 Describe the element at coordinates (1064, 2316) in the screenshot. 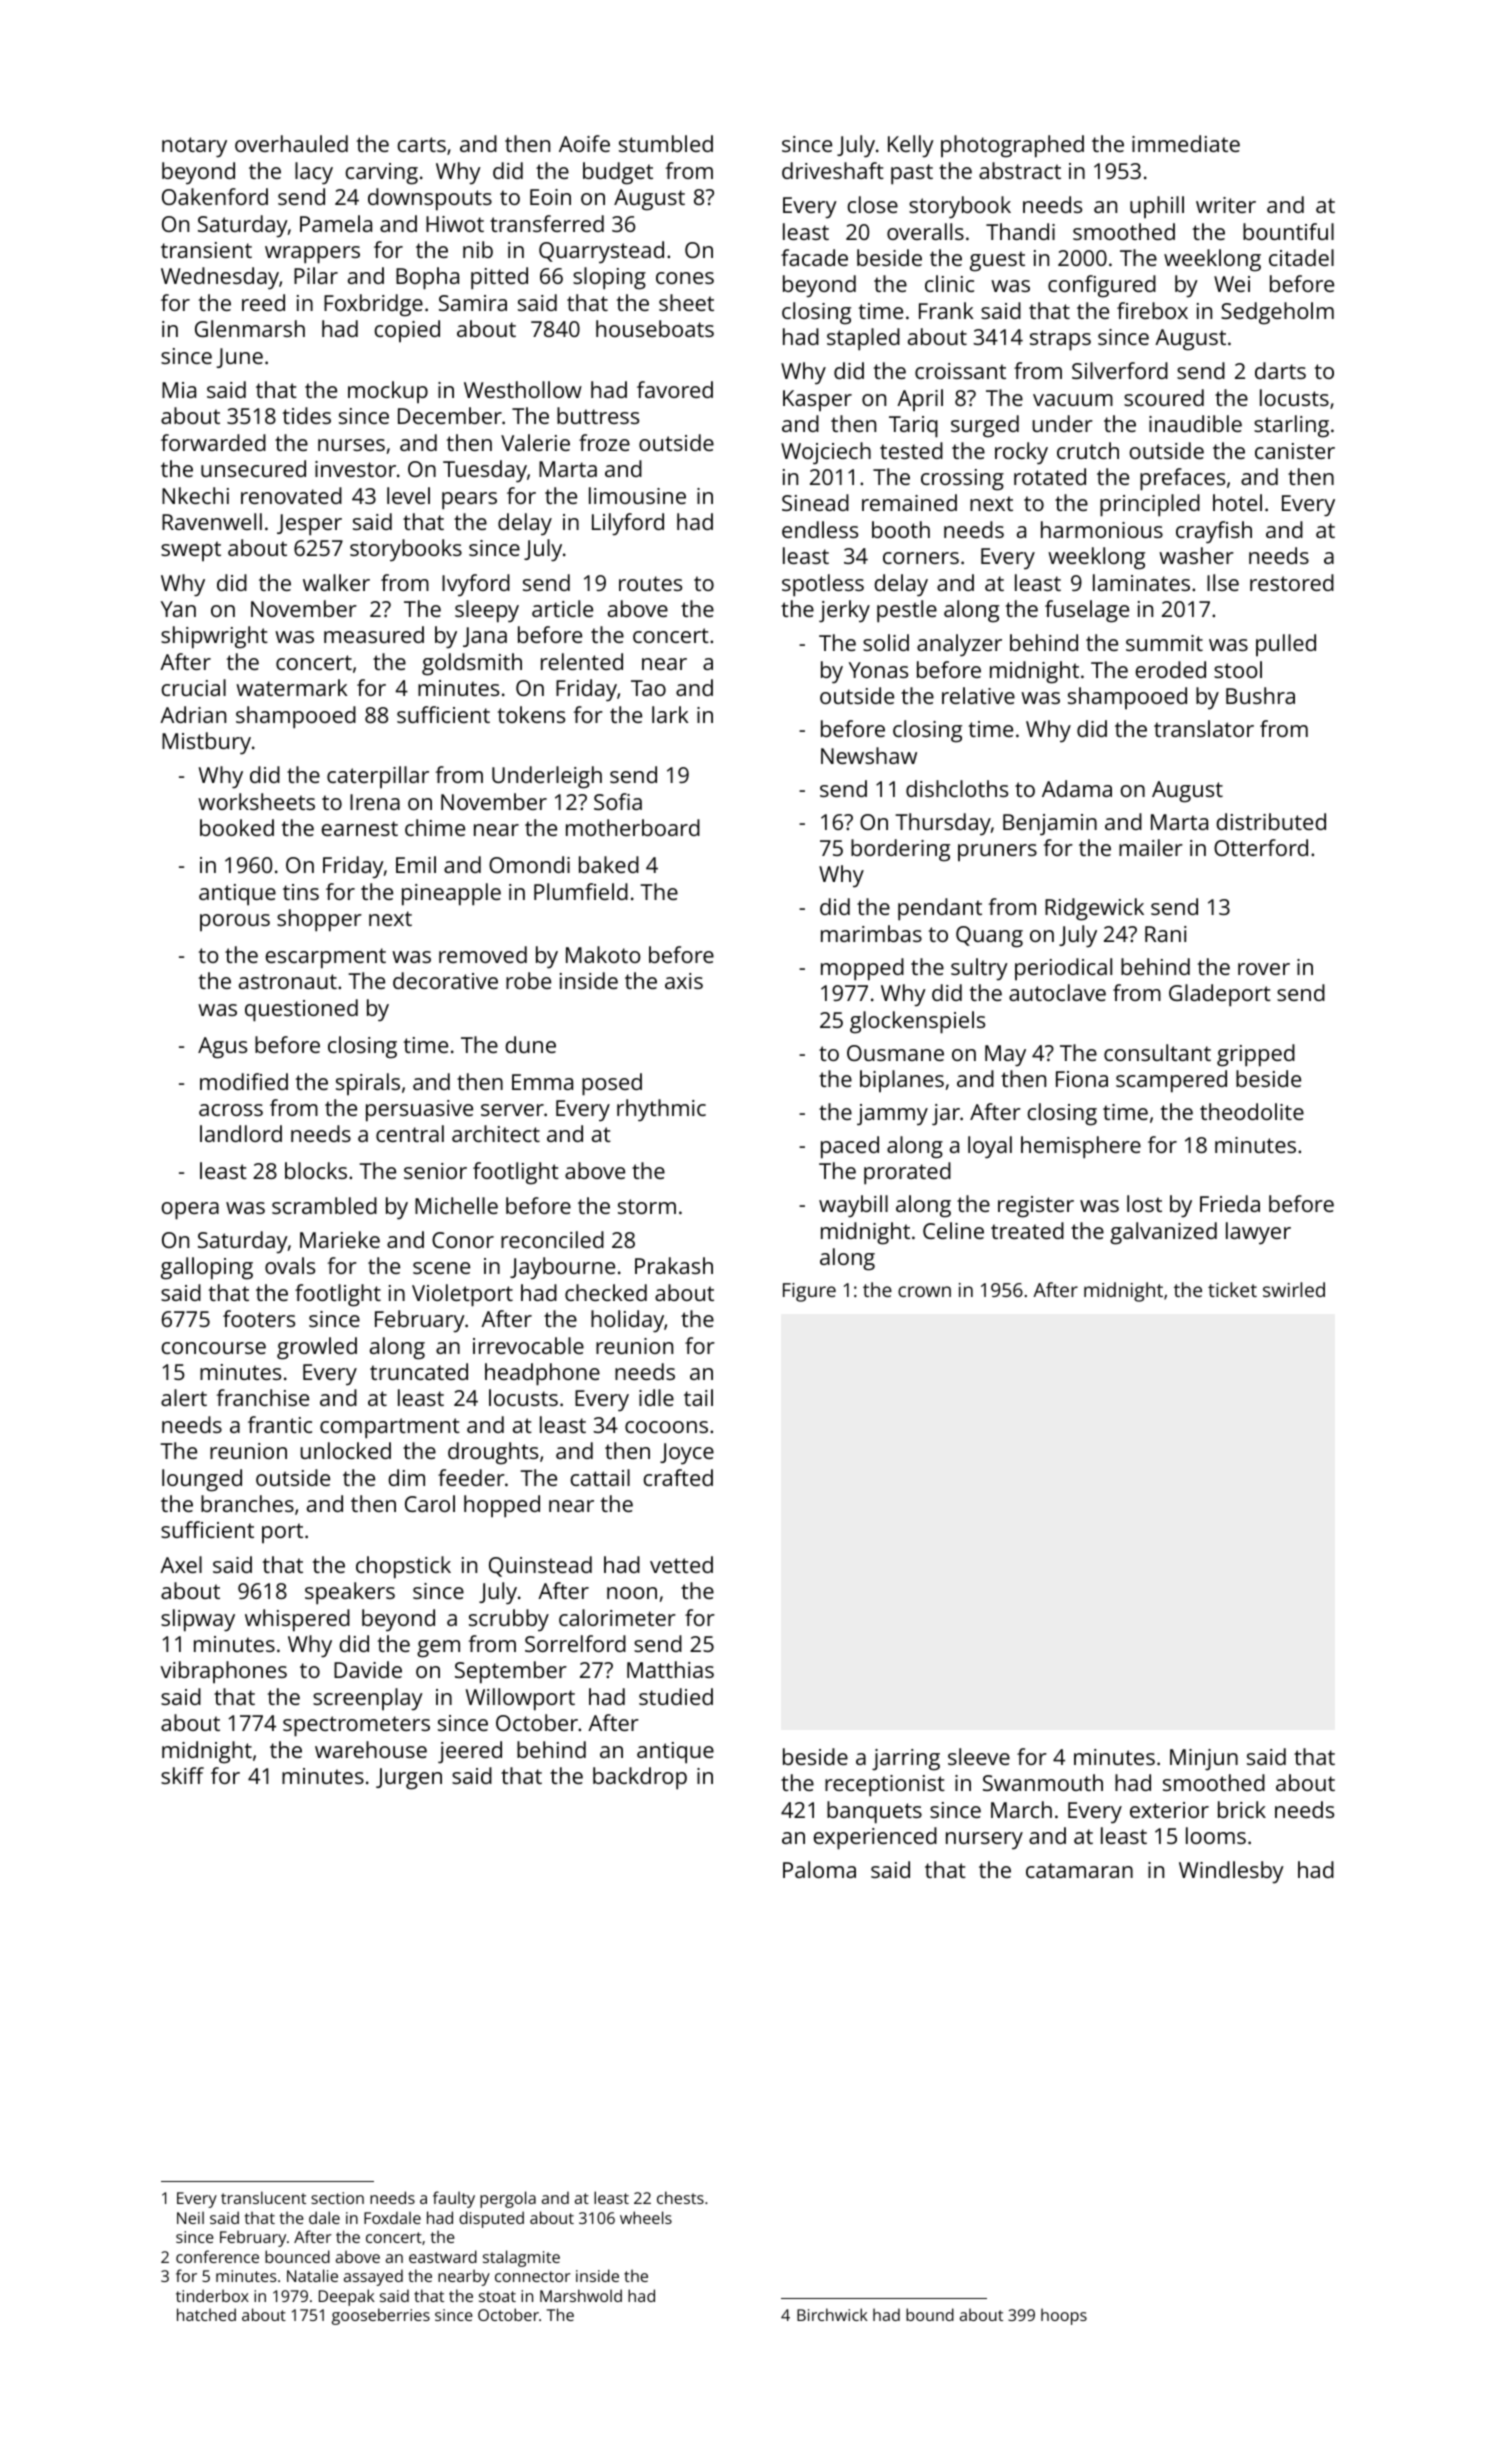

I see `hoops` at that location.
